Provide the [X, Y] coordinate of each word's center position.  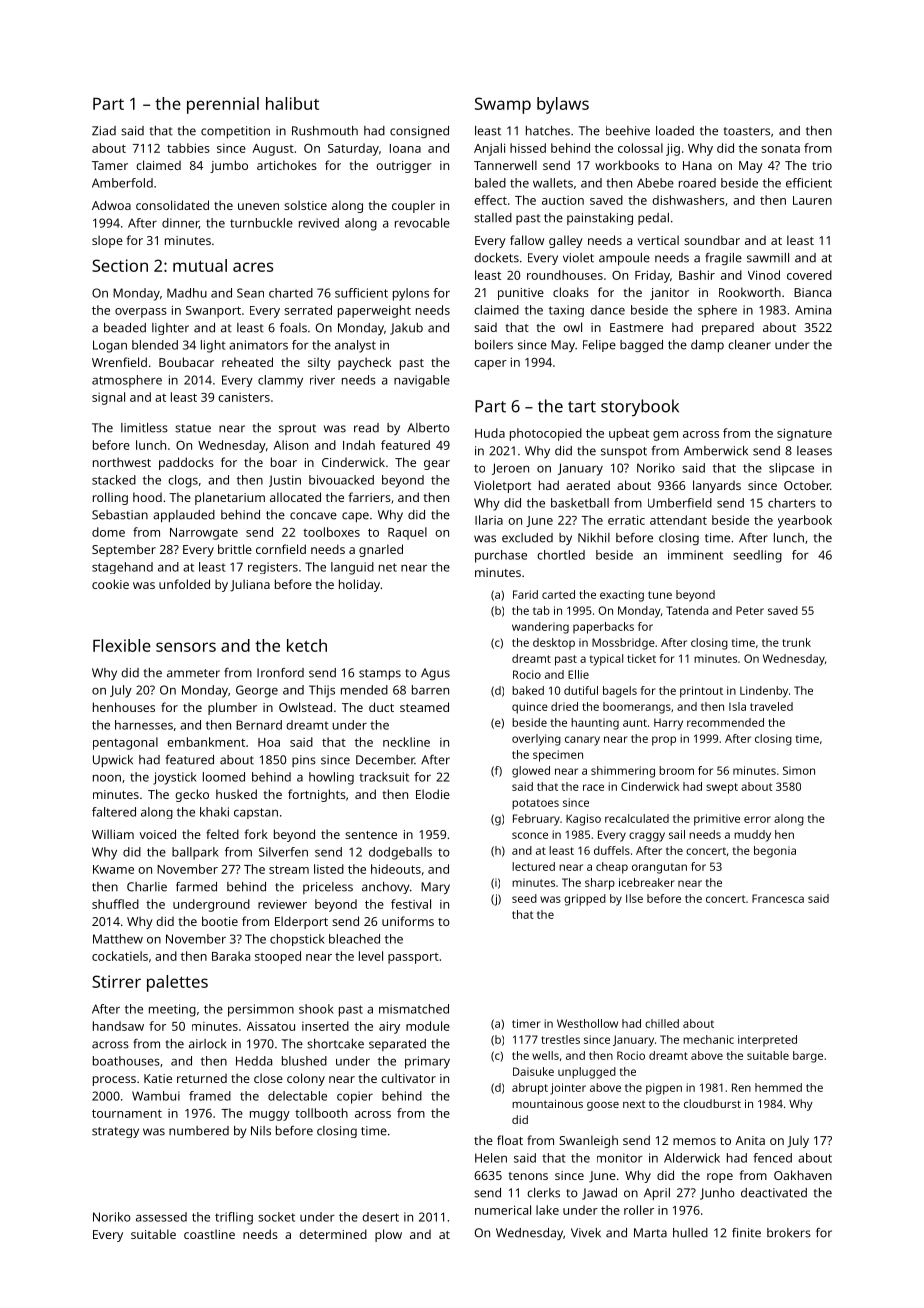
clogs [183, 481]
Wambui [156, 1096]
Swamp [503, 105]
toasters [747, 131]
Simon [799, 770]
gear [437, 465]
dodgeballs [400, 853]
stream [289, 869]
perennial [223, 105]
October [807, 485]
